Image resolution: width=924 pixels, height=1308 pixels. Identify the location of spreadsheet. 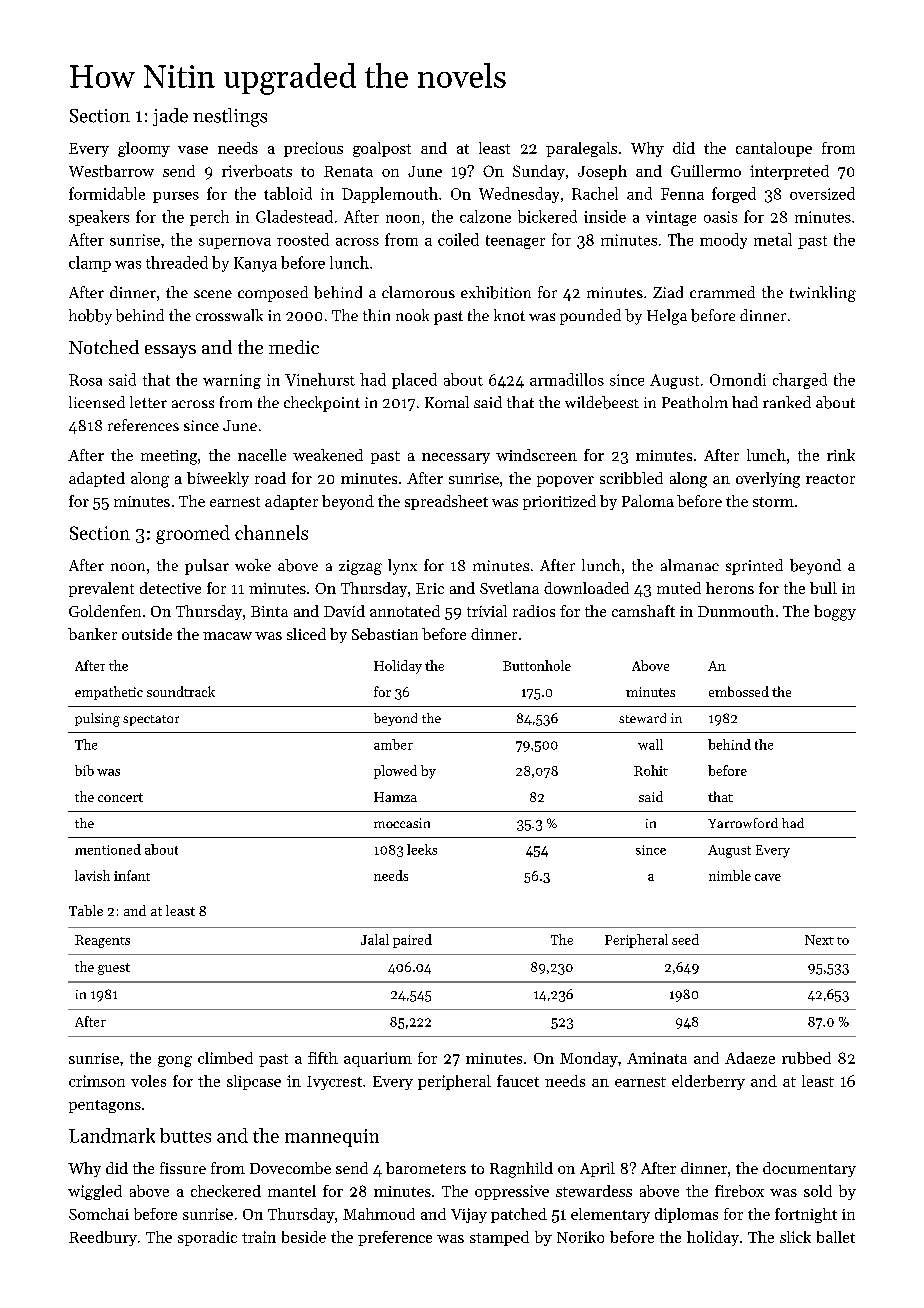
(446, 502).
